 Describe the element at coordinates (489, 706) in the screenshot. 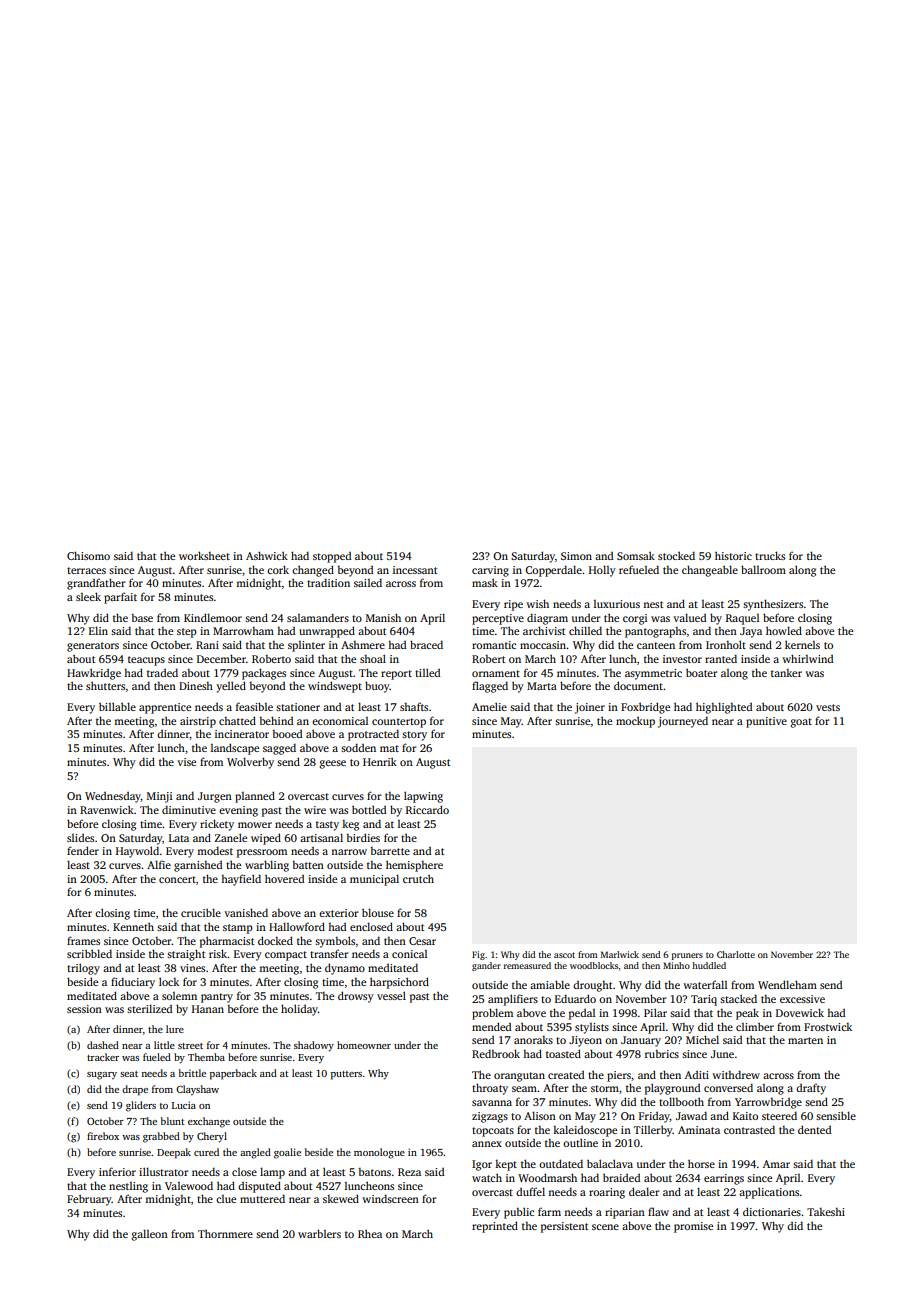

I see `Amelie` at that location.
